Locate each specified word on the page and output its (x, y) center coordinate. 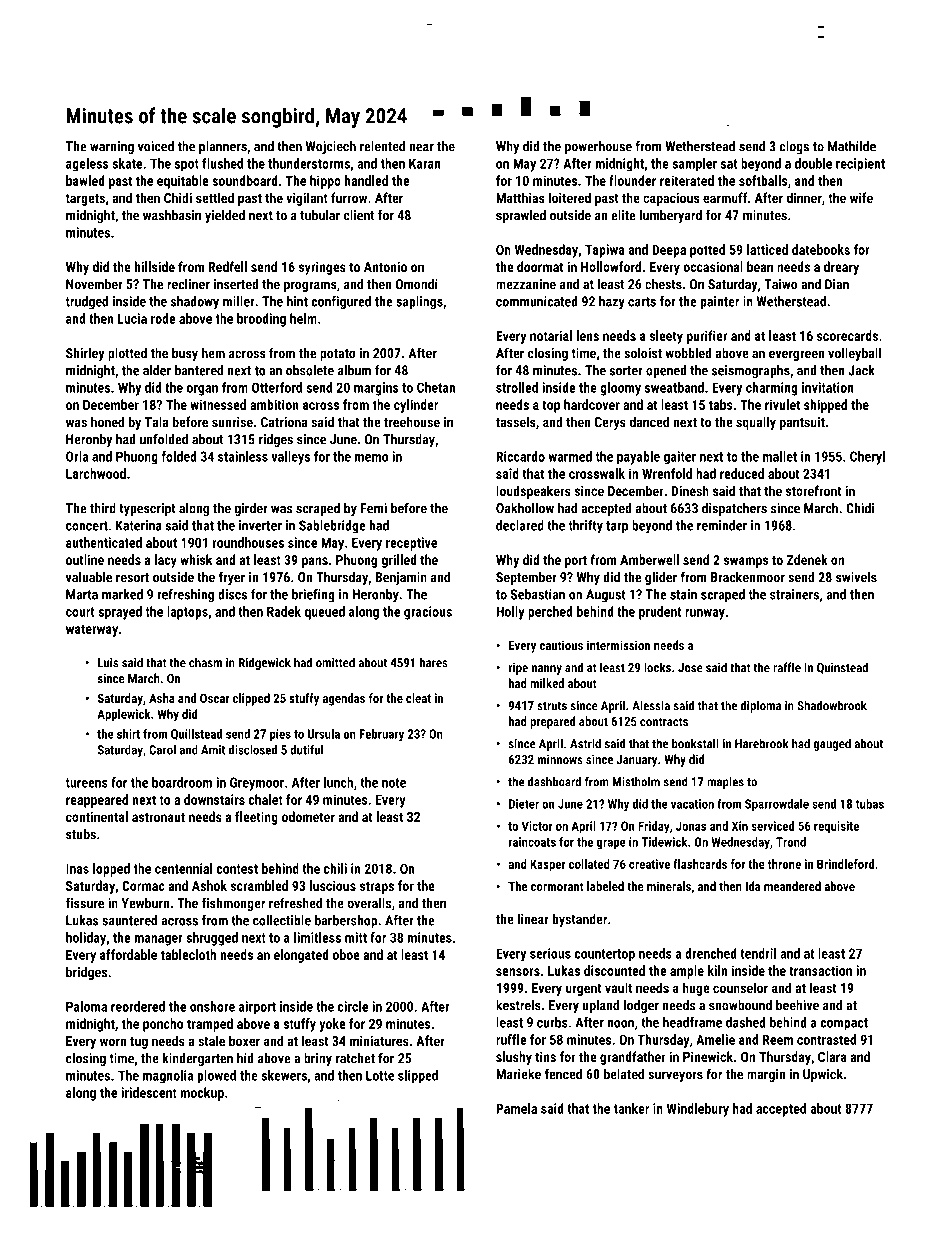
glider (661, 578)
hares (434, 662)
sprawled (521, 216)
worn (113, 1042)
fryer (231, 578)
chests (663, 284)
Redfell (228, 266)
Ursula (324, 734)
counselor (740, 988)
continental (97, 816)
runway (705, 614)
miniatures (379, 1040)
